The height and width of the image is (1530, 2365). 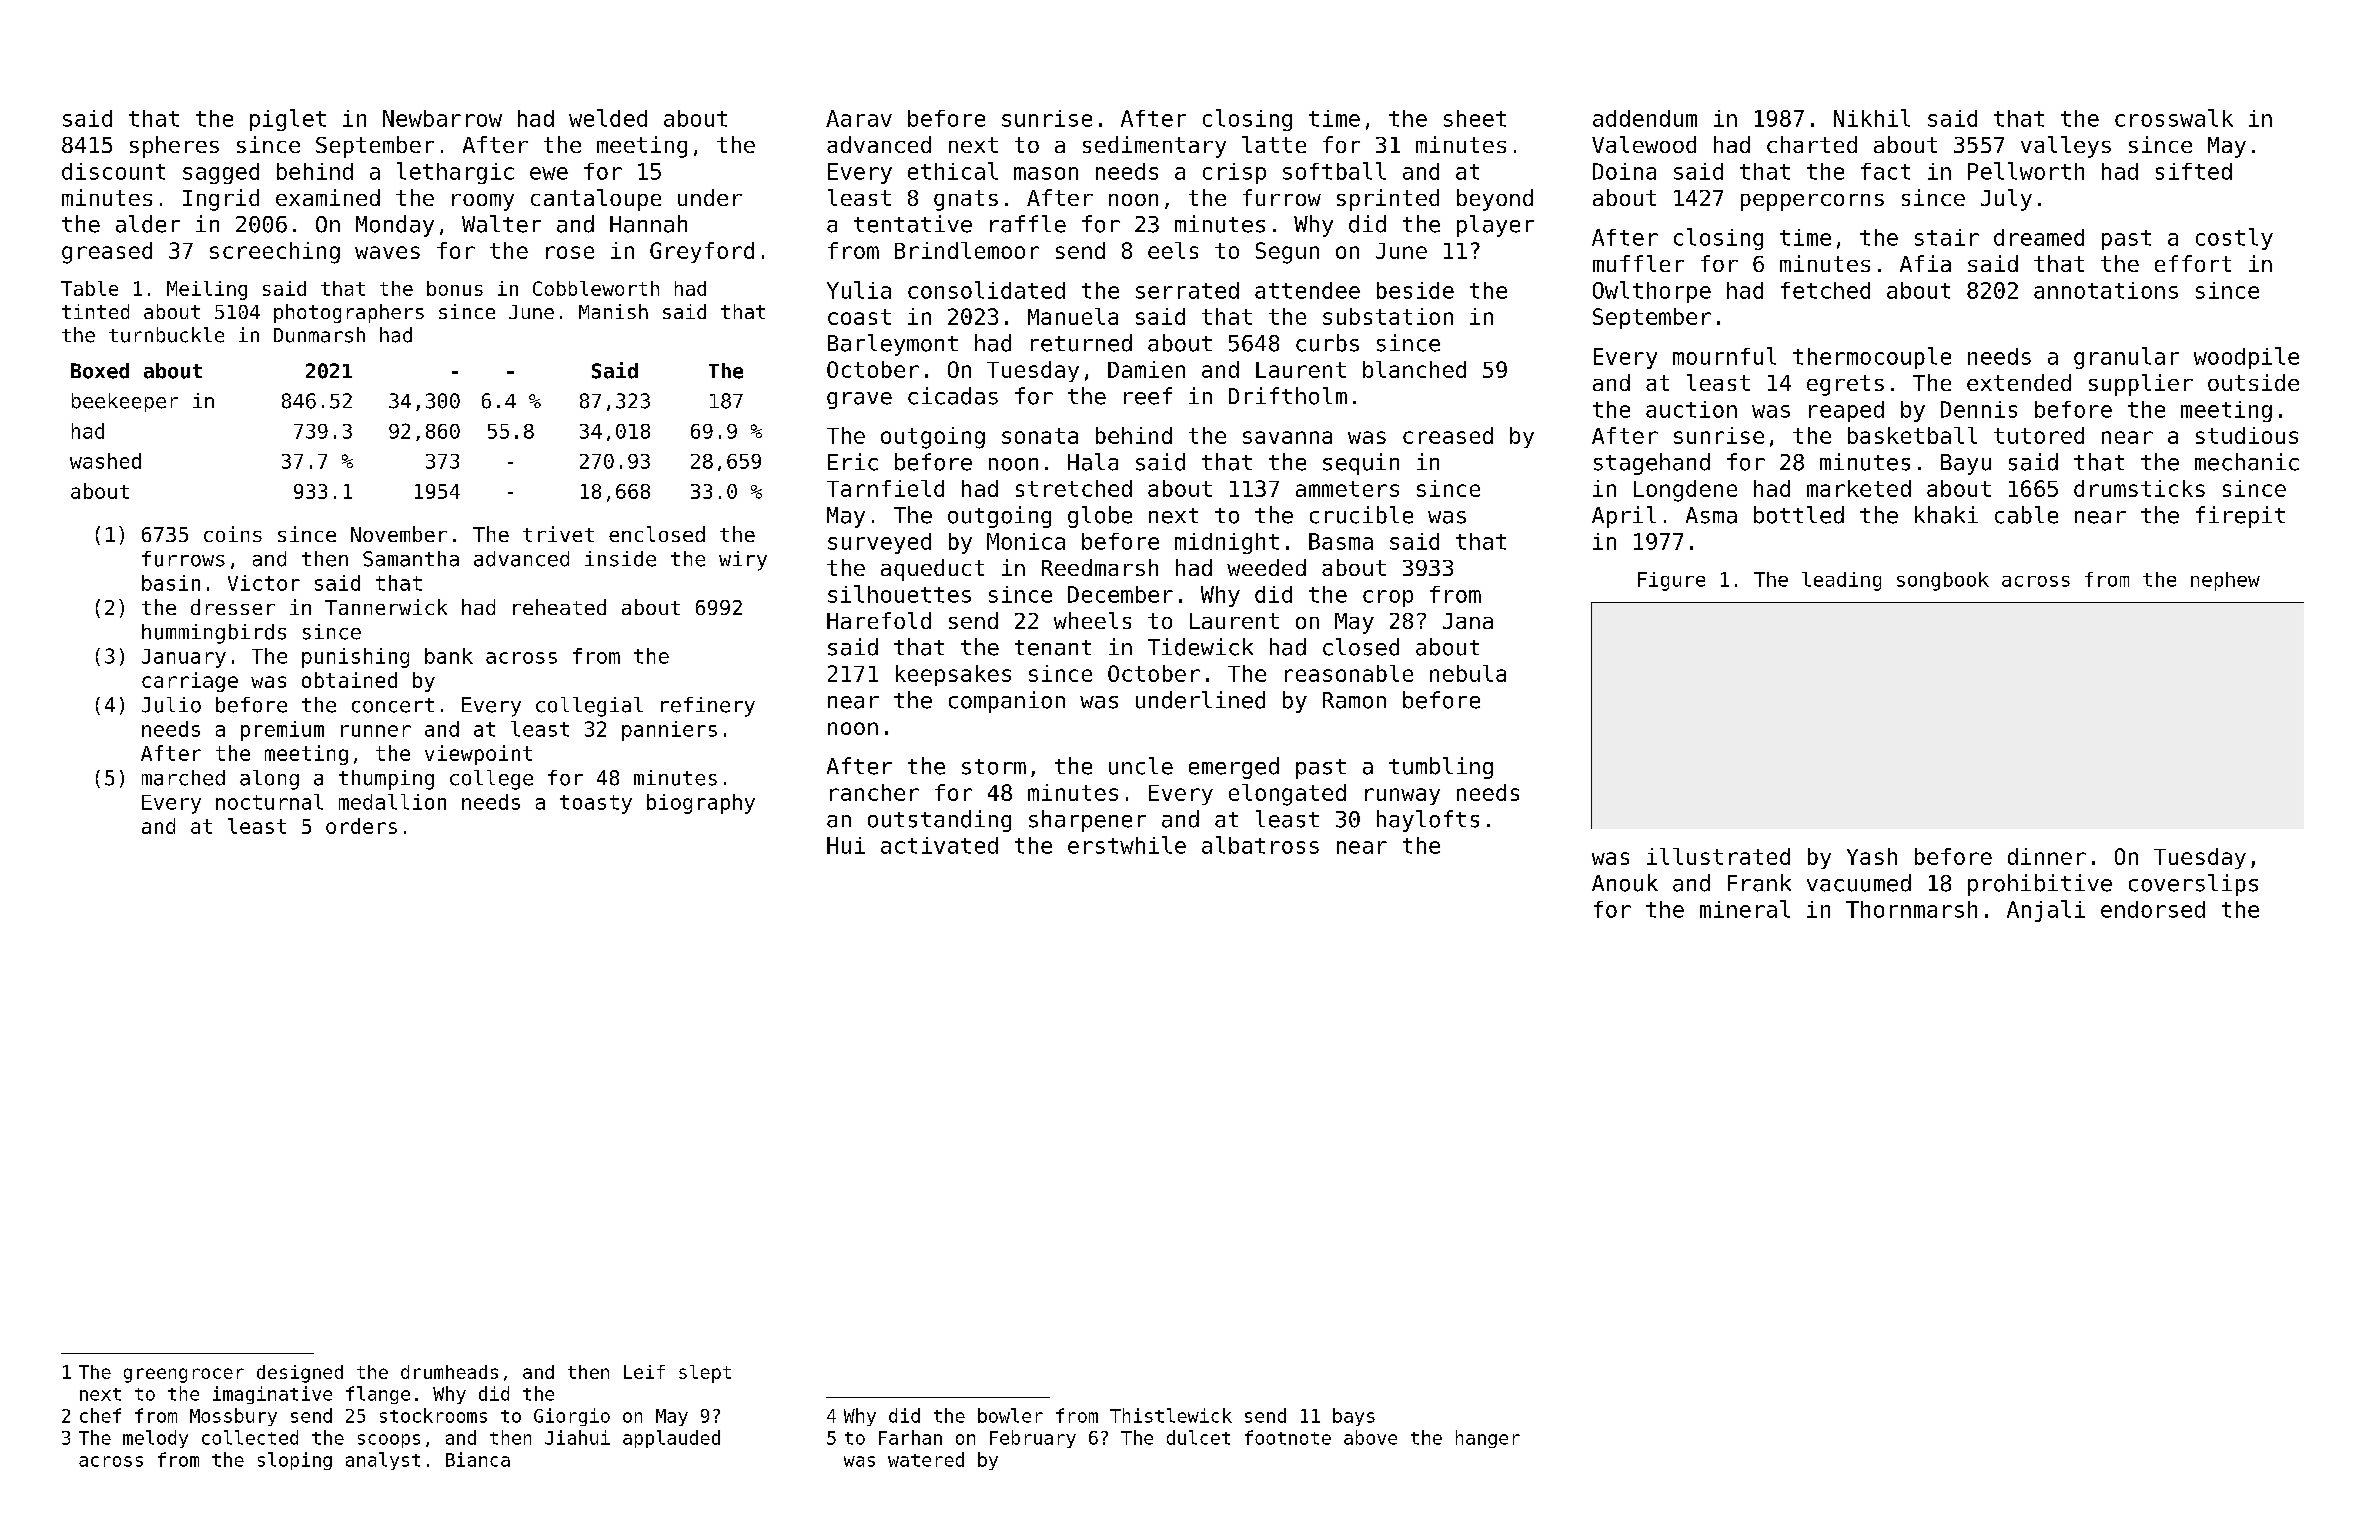 I want to click on Frank, so click(x=1759, y=883).
